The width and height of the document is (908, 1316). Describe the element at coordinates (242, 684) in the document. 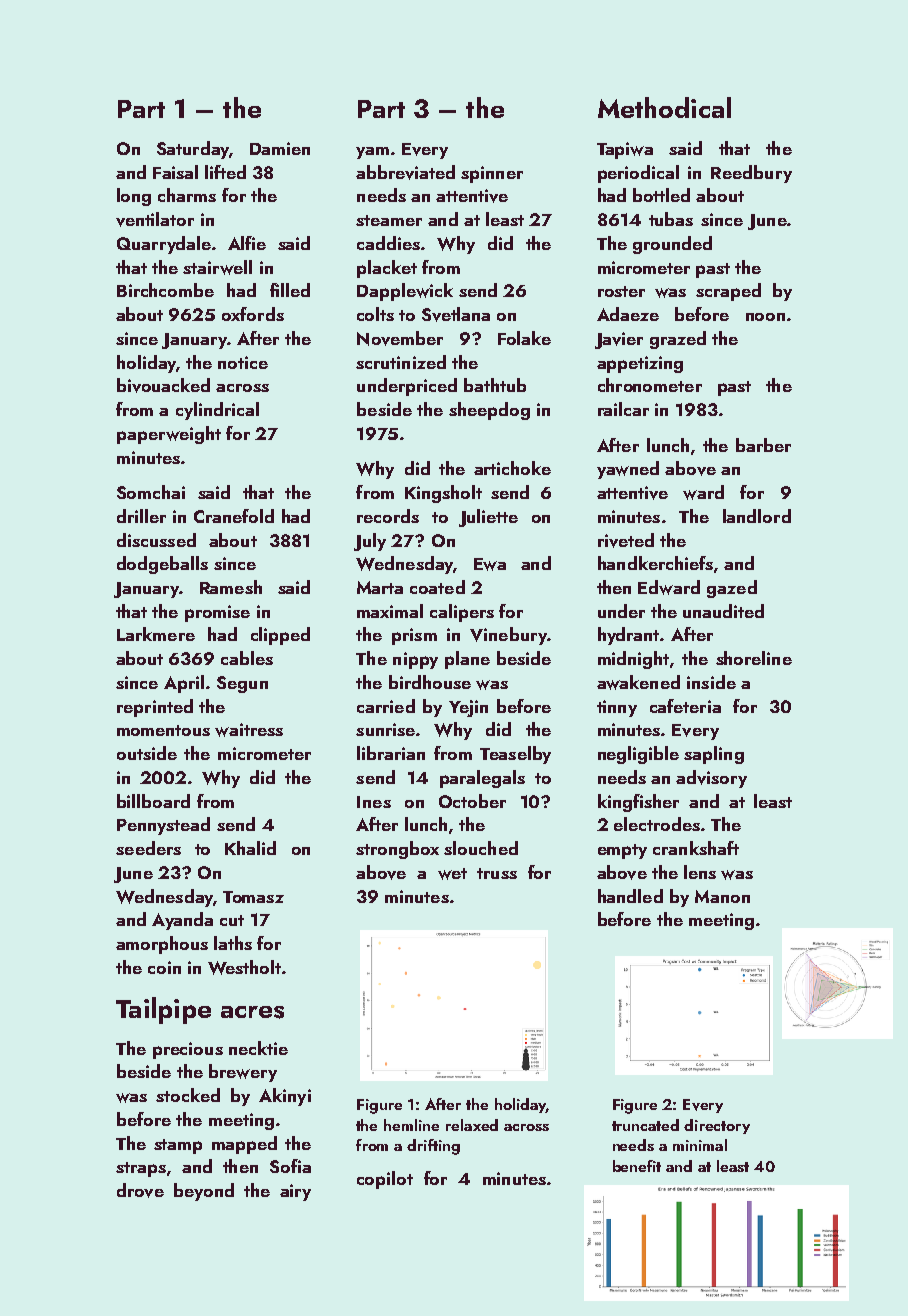

I see `Segun` at that location.
